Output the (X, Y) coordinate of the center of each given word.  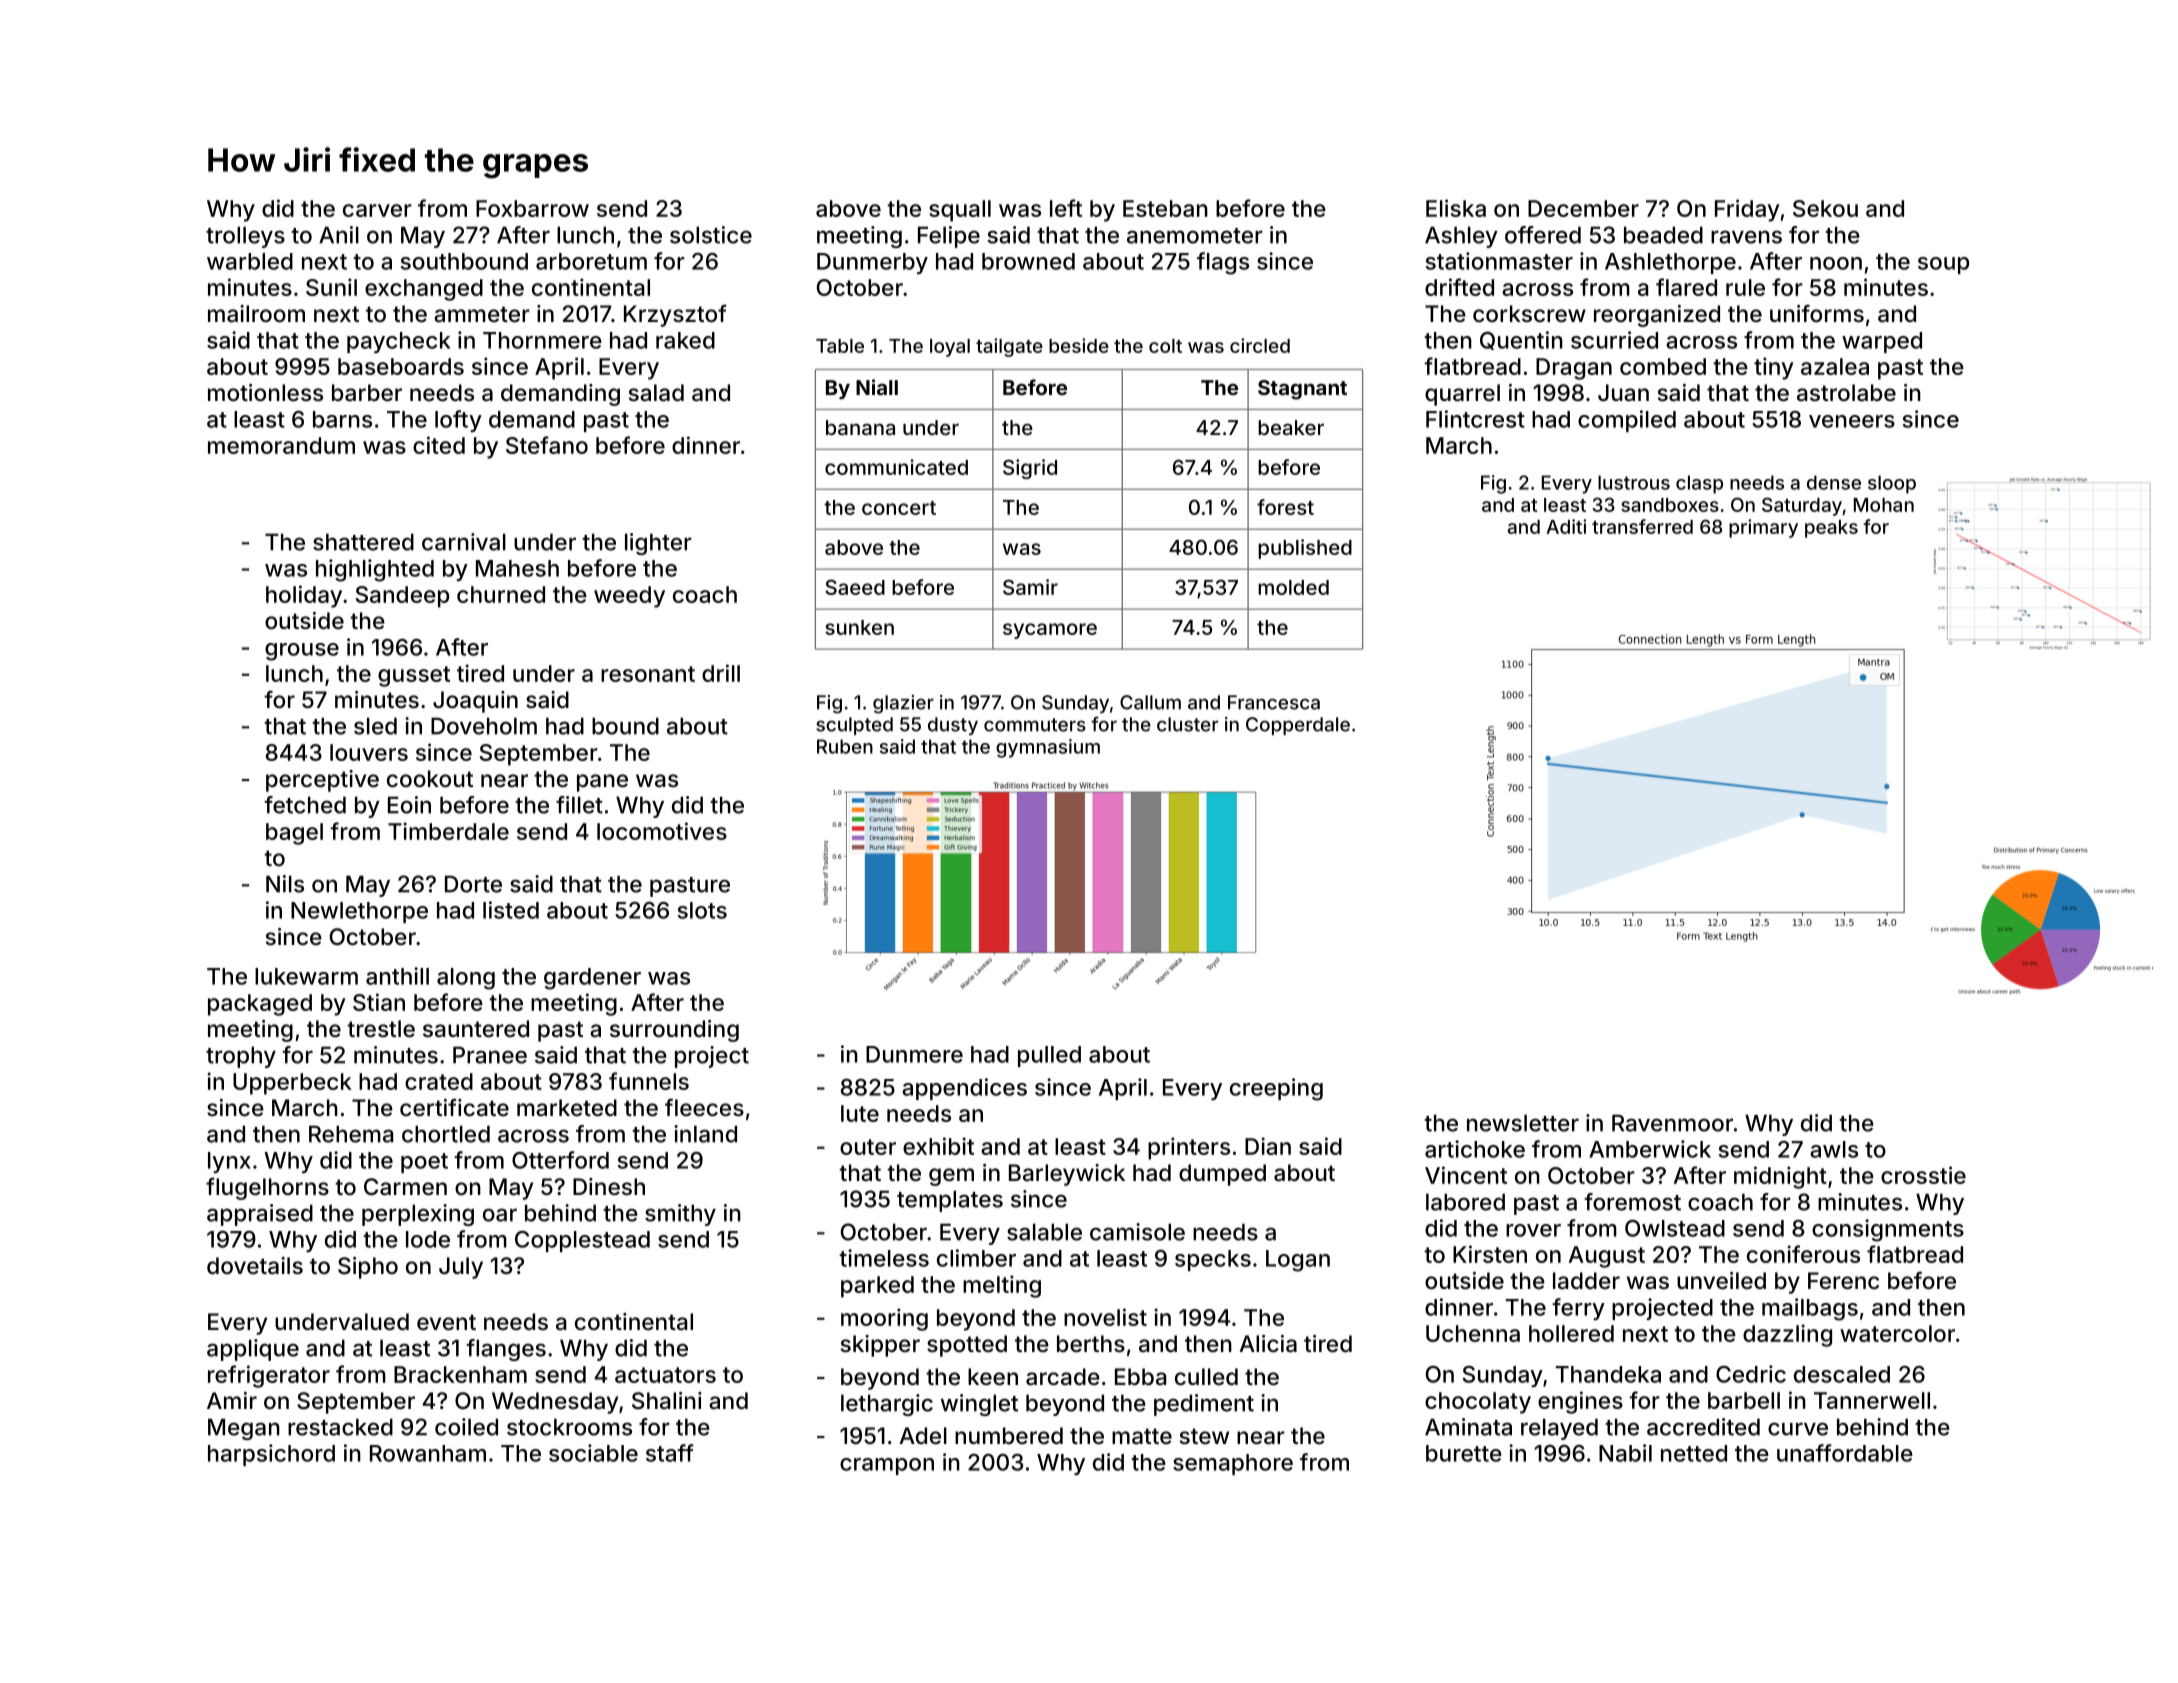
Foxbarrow (532, 208)
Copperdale (1298, 726)
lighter (658, 544)
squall (960, 211)
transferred (1642, 526)
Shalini (667, 1401)
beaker (1291, 427)
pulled (1049, 1056)
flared (1686, 287)
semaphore (1233, 1464)
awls (1834, 1149)
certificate (454, 1107)
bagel (294, 834)
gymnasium (1048, 748)
